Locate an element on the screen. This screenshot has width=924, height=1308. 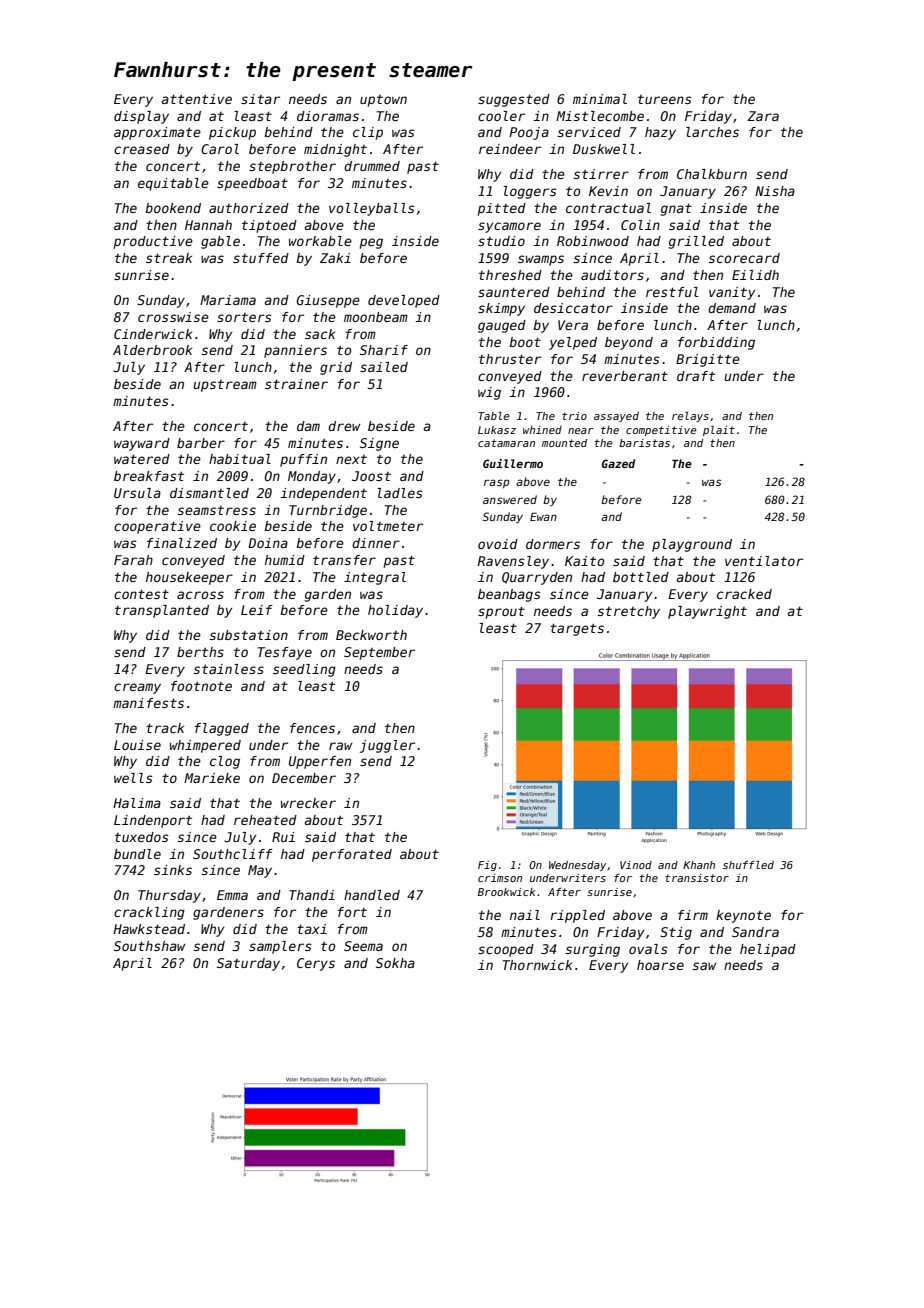
suggested is located at coordinates (514, 100).
